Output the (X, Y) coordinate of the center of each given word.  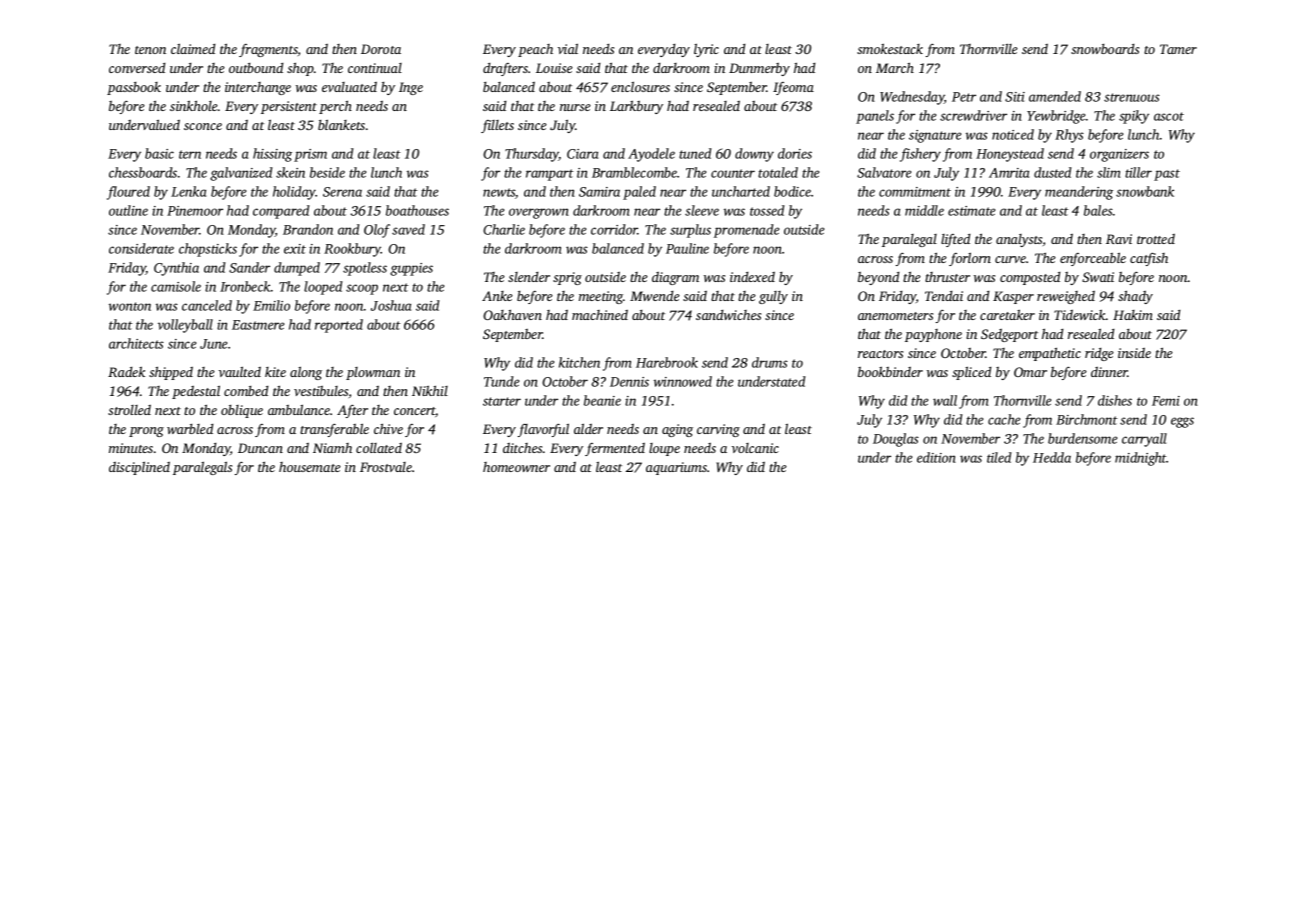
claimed (193, 48)
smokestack (890, 48)
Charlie (504, 229)
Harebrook (667, 362)
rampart (549, 175)
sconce (203, 126)
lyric (706, 50)
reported (339, 326)
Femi (1166, 401)
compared (281, 212)
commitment (915, 192)
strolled (129, 410)
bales (1098, 210)
